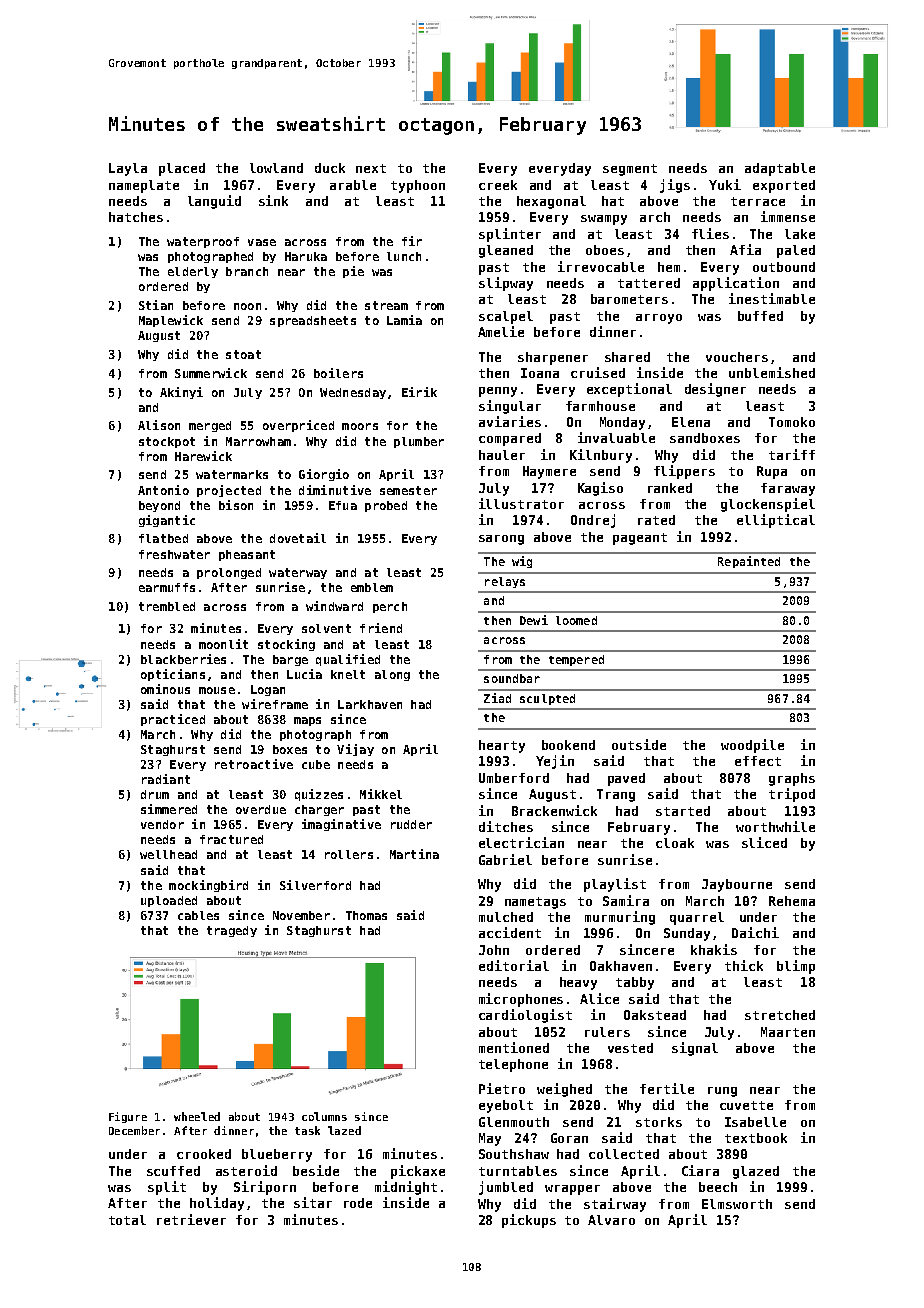 The height and width of the screenshot is (1308, 924). Describe the element at coordinates (695, 1049) in the screenshot. I see `signal` at that location.
